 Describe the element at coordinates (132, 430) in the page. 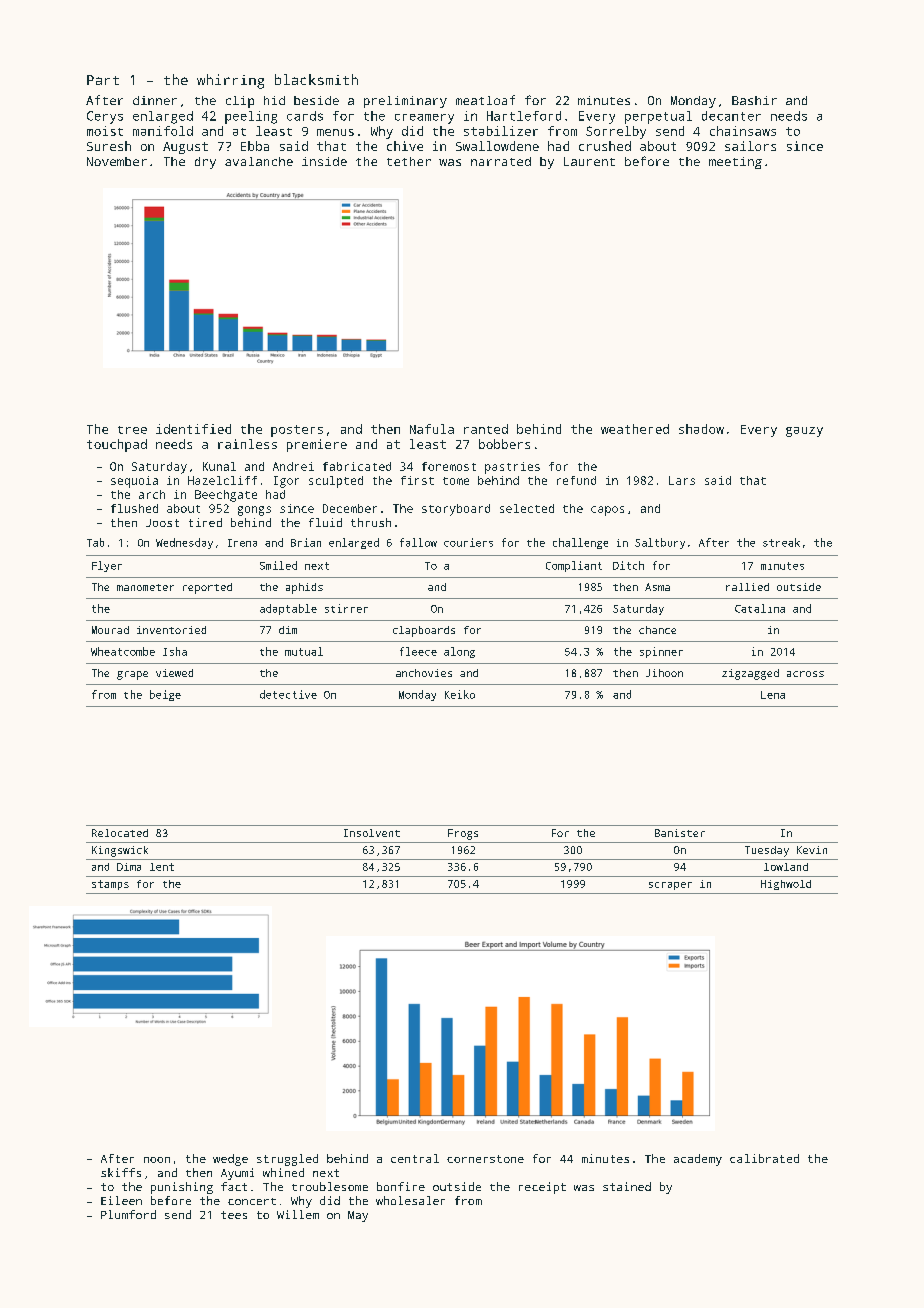

I see `tree` at that location.
